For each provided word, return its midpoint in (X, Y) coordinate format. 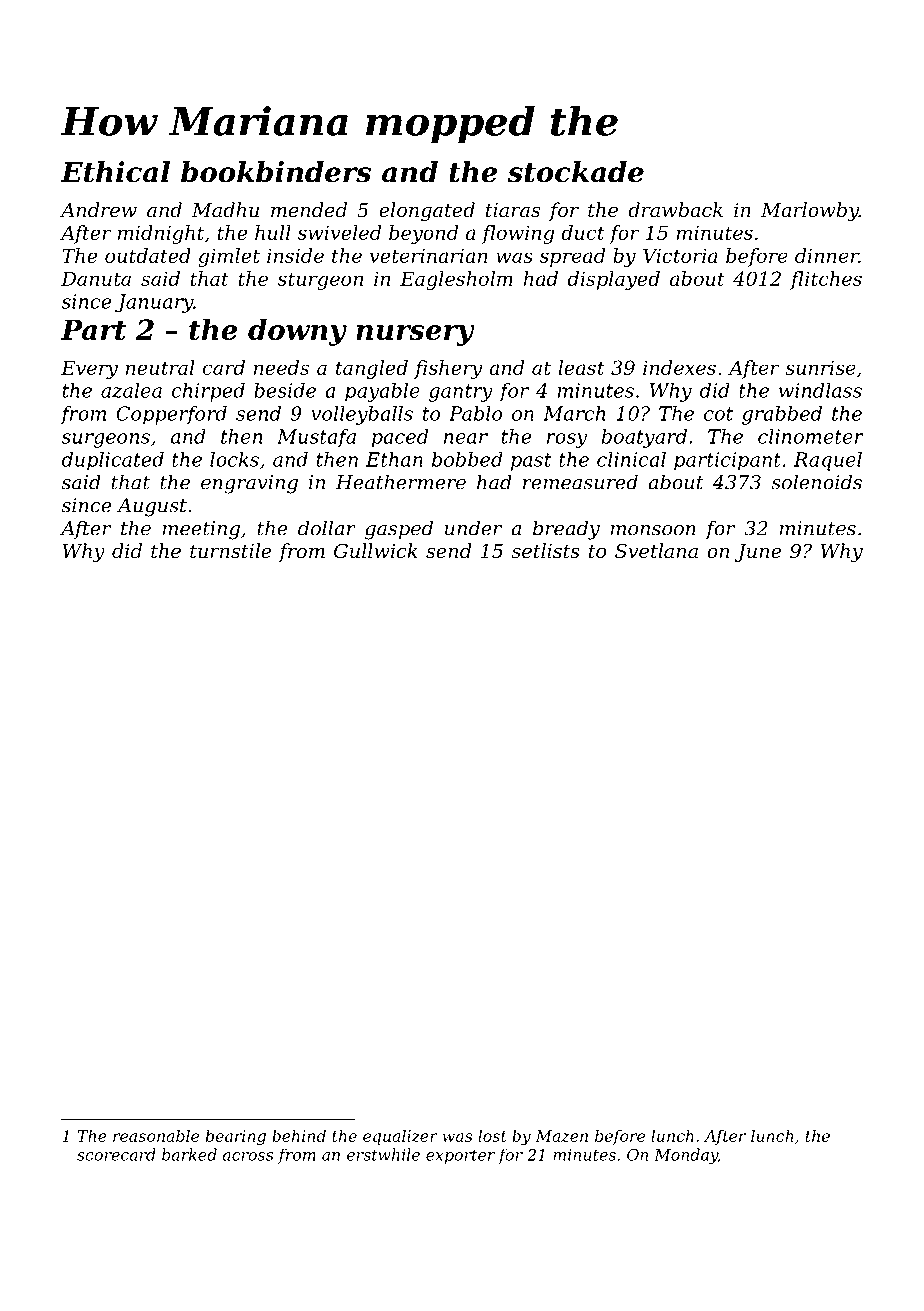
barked (189, 1154)
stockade (576, 172)
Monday (686, 1156)
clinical (631, 459)
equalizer (400, 1137)
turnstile (230, 550)
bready (566, 530)
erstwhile (383, 1154)
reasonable (156, 1136)
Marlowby (810, 212)
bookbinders (276, 172)
